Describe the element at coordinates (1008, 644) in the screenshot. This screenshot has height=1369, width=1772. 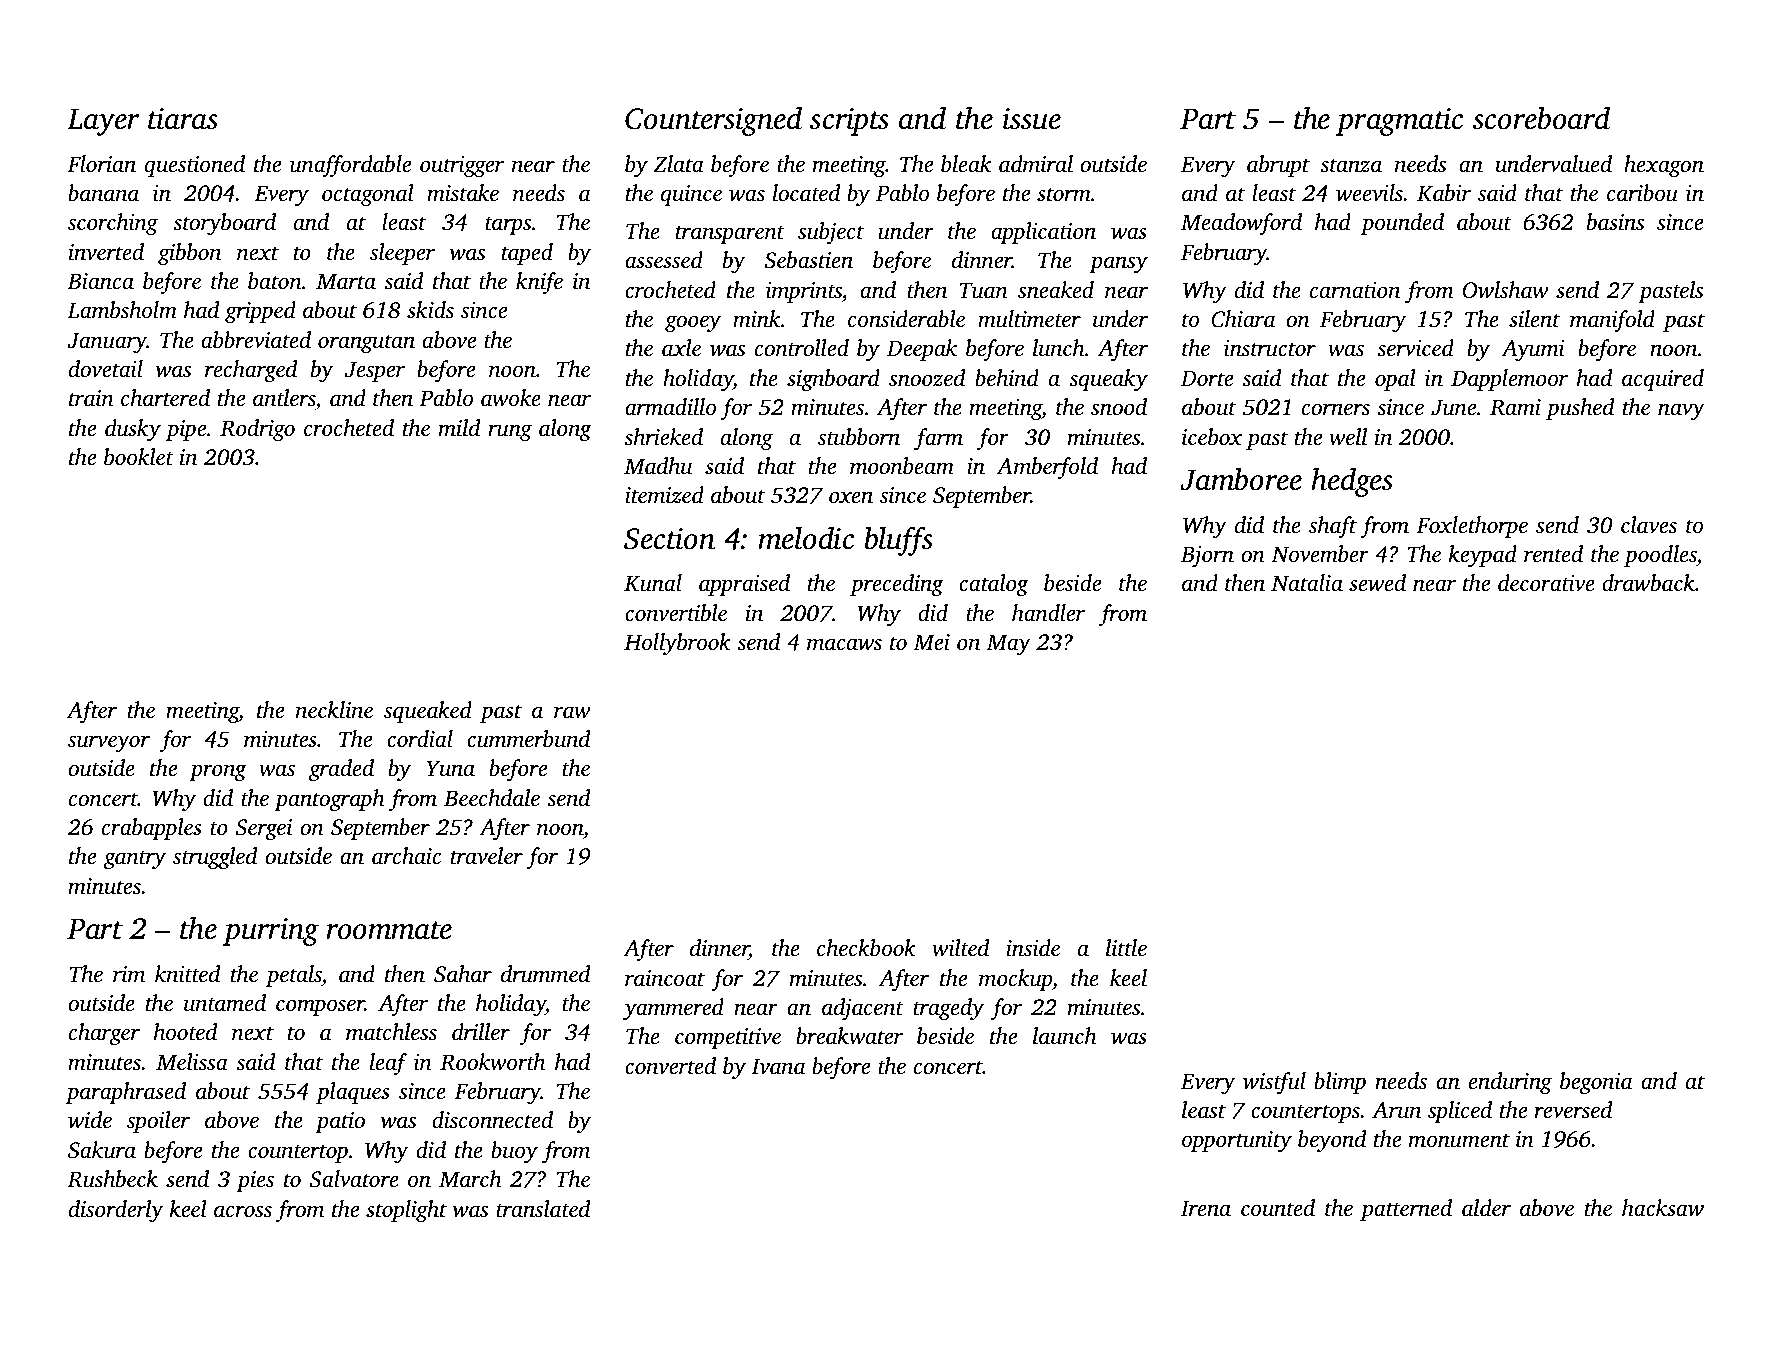
I see `May` at that location.
